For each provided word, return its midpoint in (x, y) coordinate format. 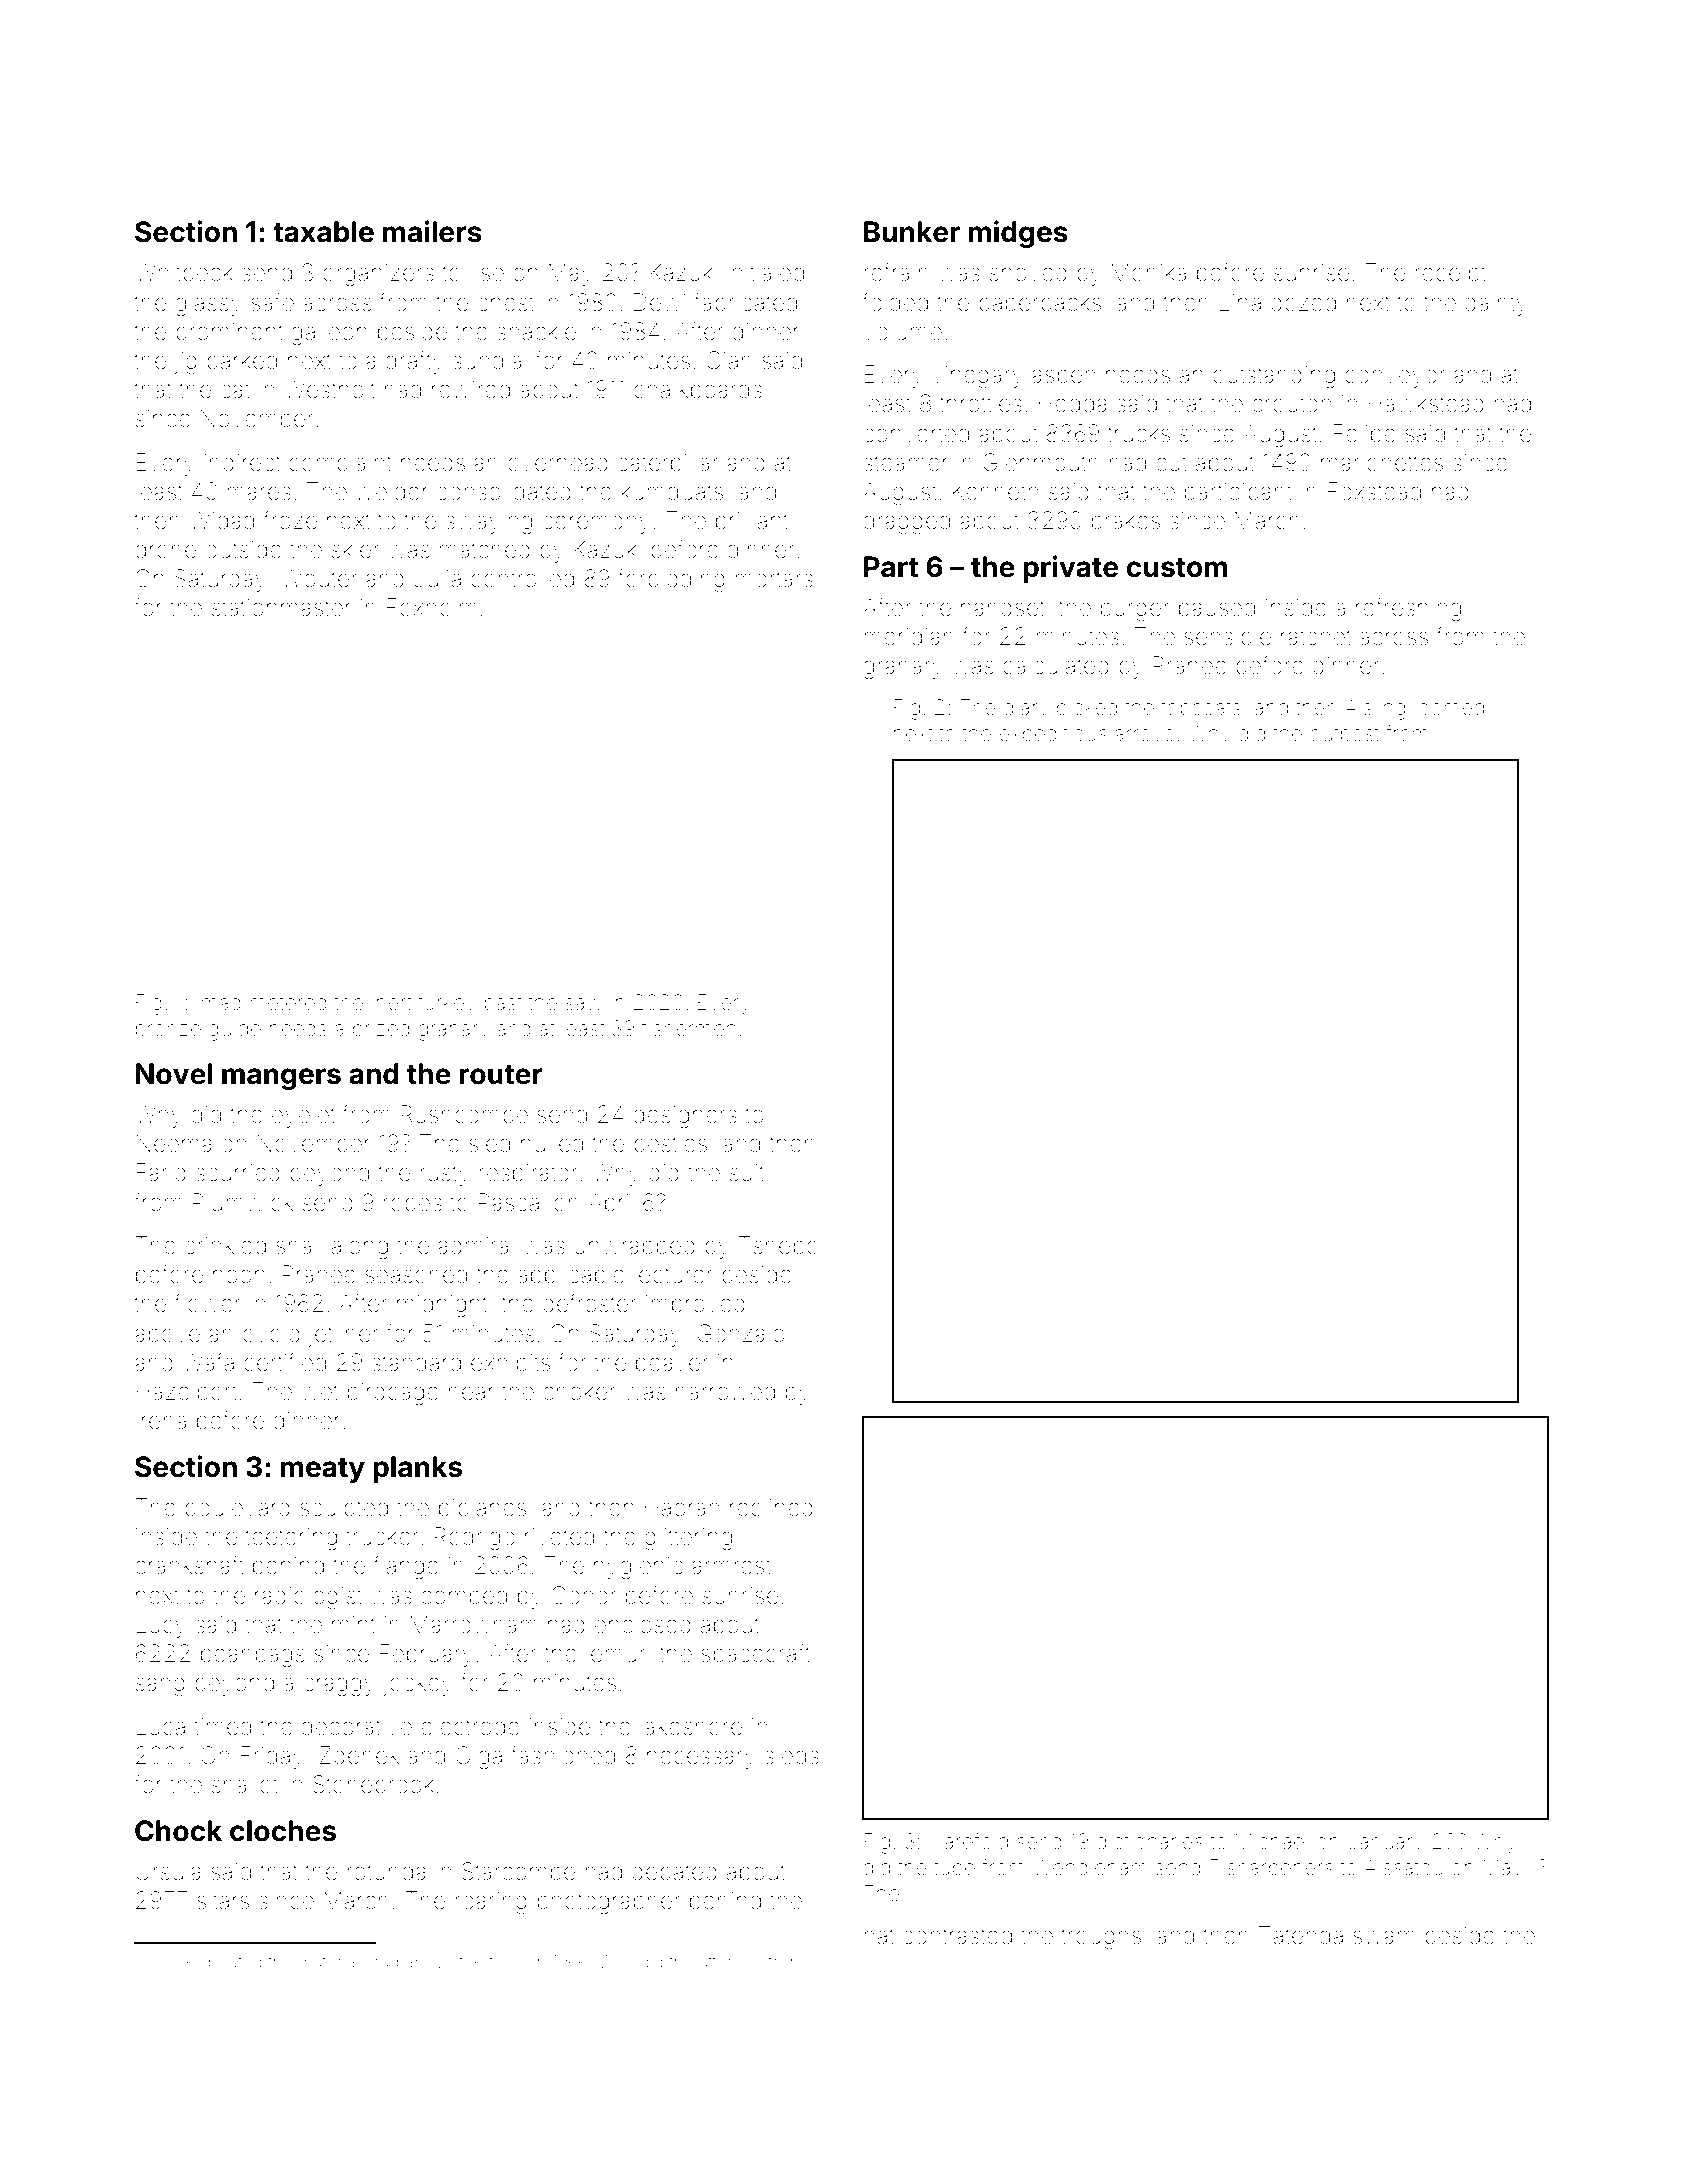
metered (288, 1003)
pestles (670, 1146)
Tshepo (778, 1247)
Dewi (659, 302)
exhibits (510, 1363)
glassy (209, 305)
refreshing (1408, 609)
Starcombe (518, 1871)
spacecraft (755, 1655)
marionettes (1382, 463)
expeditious (1053, 735)
